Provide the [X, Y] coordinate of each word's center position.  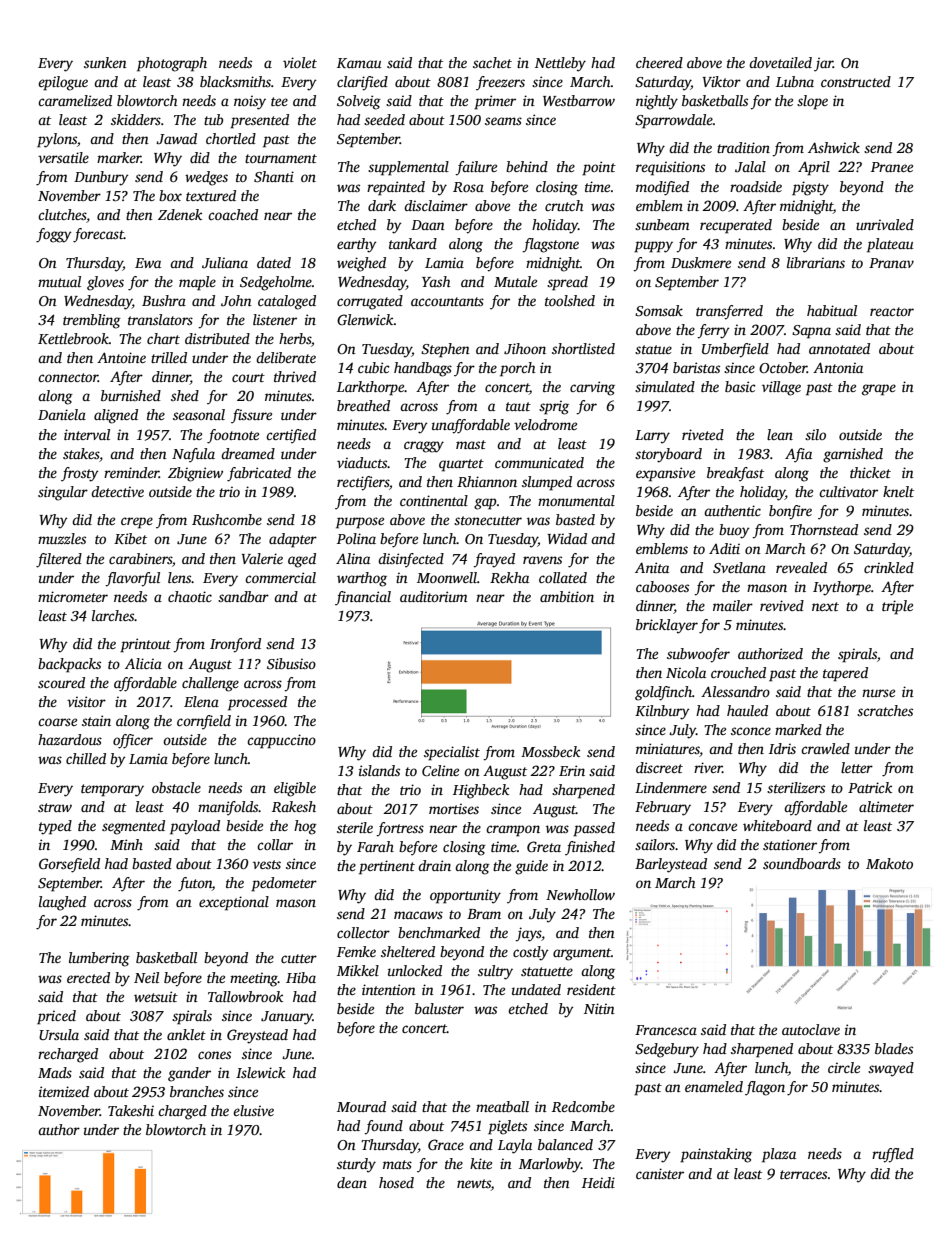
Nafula [193, 455]
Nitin [599, 1008]
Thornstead [824, 529]
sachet [492, 62]
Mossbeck [550, 751]
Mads [55, 1072]
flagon [765, 1088]
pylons [57, 140]
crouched [738, 672]
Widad [567, 538]
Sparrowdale [674, 121]
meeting [254, 979]
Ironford [235, 645]
